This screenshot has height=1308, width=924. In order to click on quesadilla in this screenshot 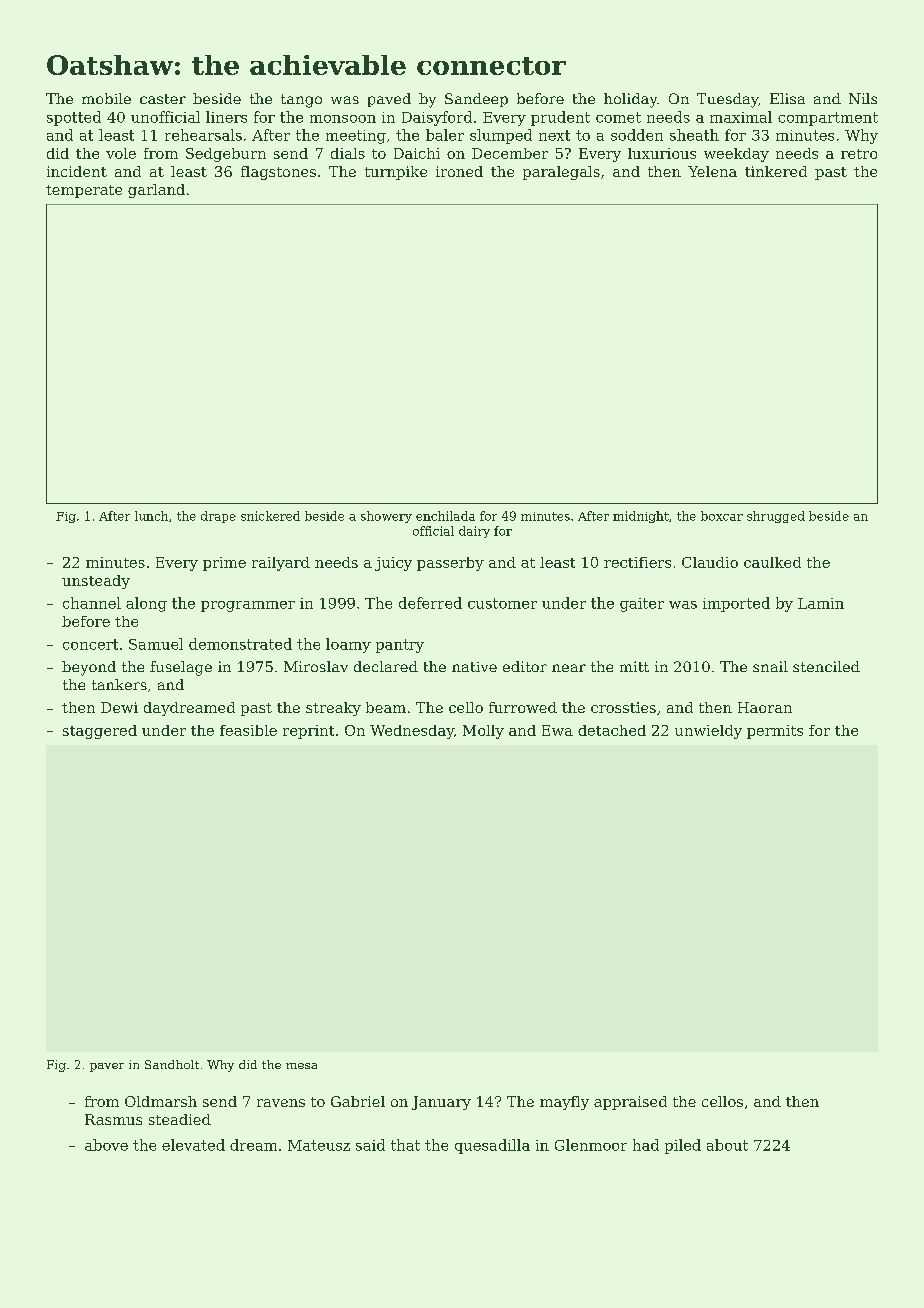, I will do `click(492, 1146)`.
